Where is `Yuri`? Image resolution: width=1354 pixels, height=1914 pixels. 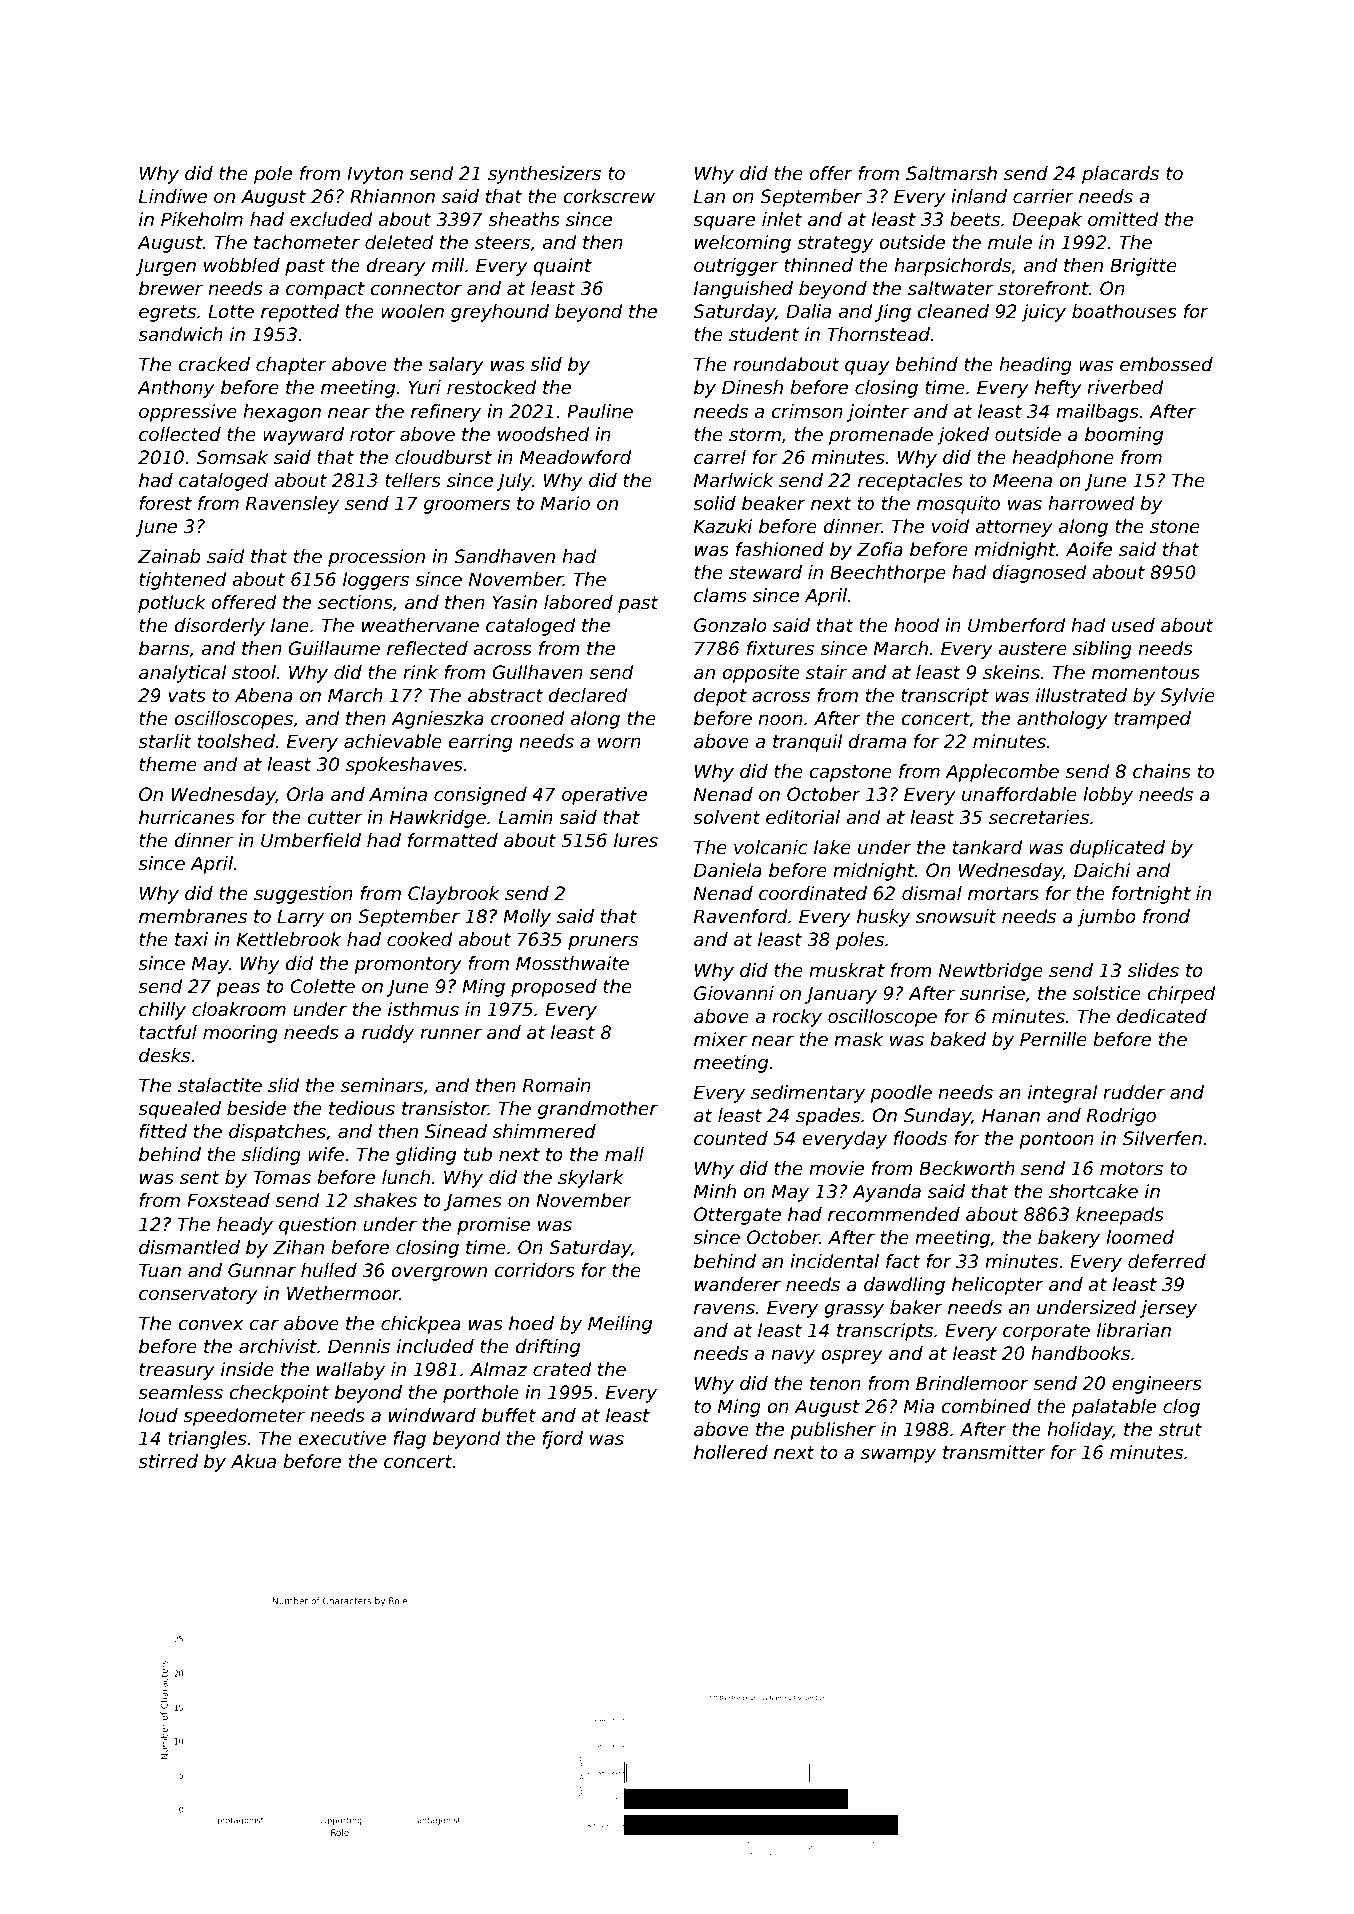 Yuri is located at coordinates (425, 387).
